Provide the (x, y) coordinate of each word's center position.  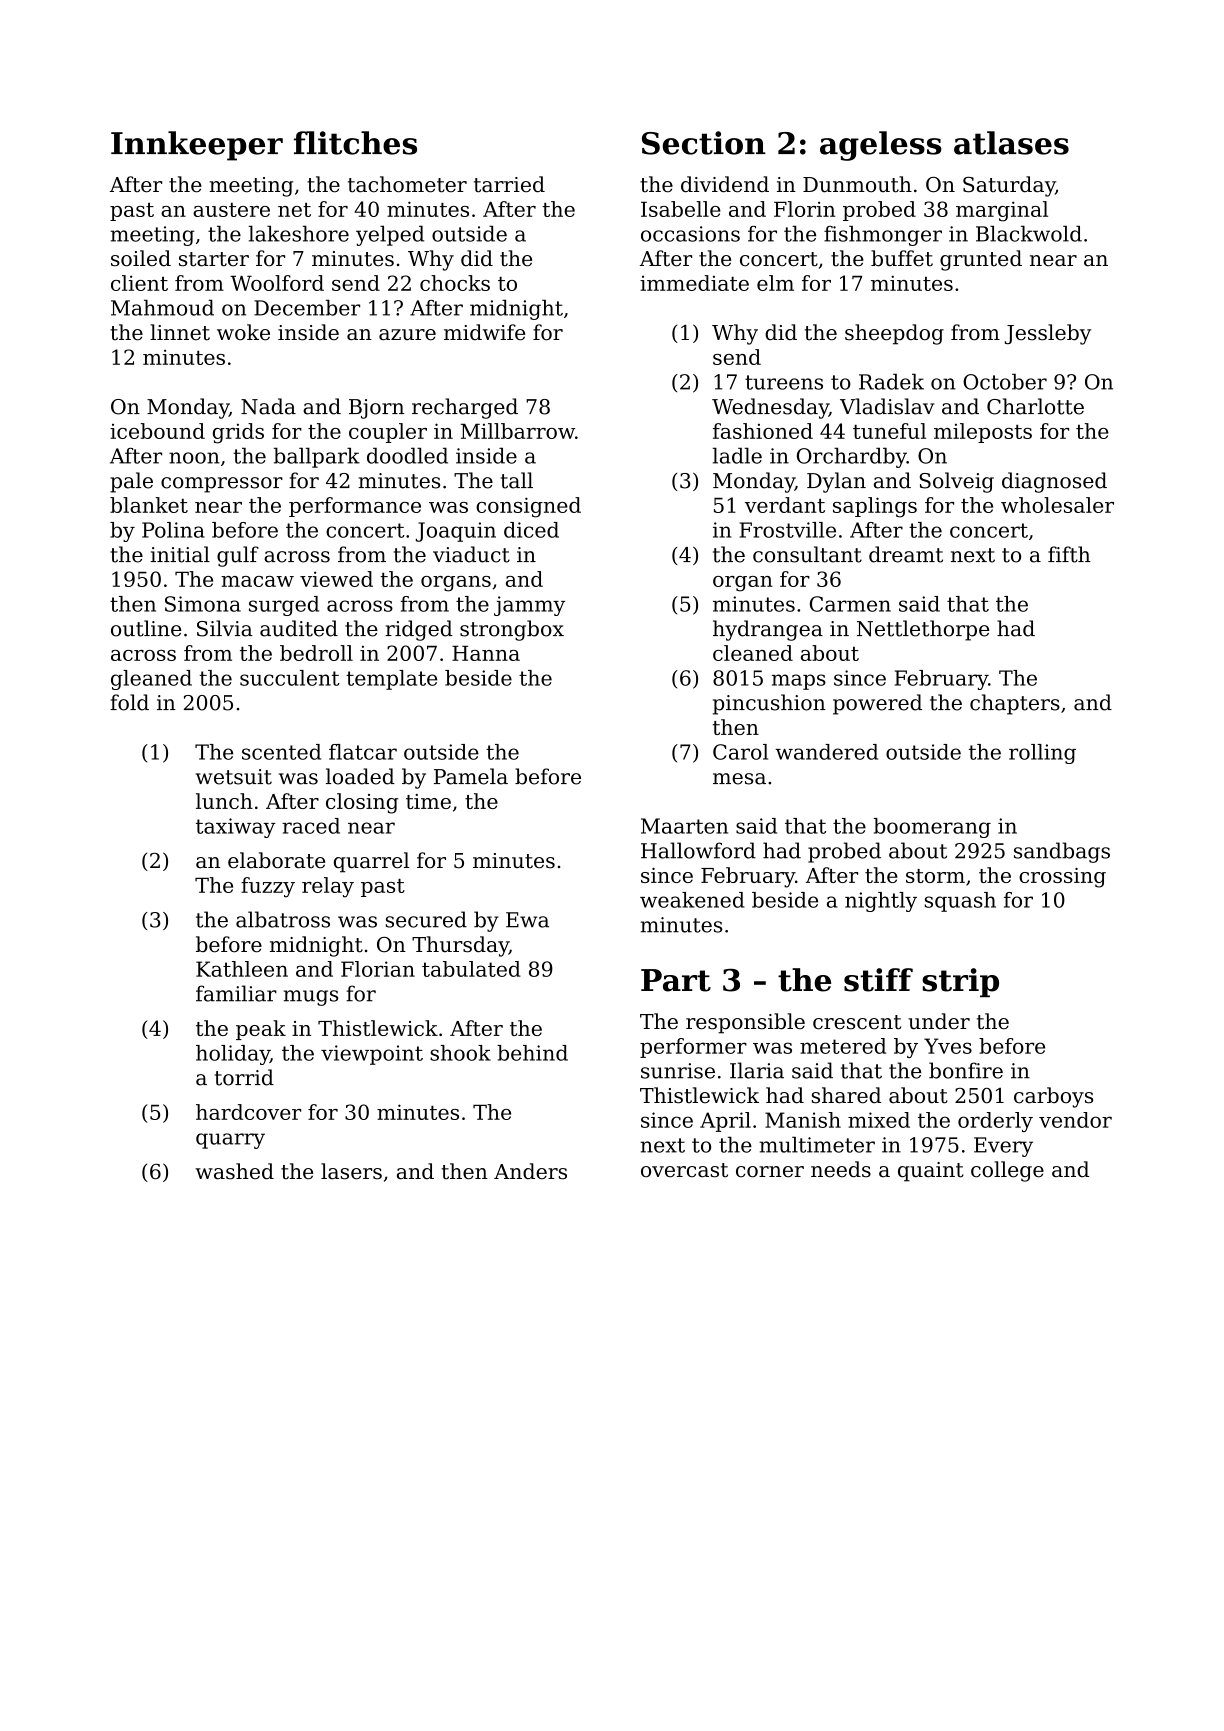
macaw (257, 581)
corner (770, 1172)
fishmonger (883, 235)
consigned (528, 507)
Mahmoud (162, 307)
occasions (690, 234)
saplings (875, 507)
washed (234, 1171)
